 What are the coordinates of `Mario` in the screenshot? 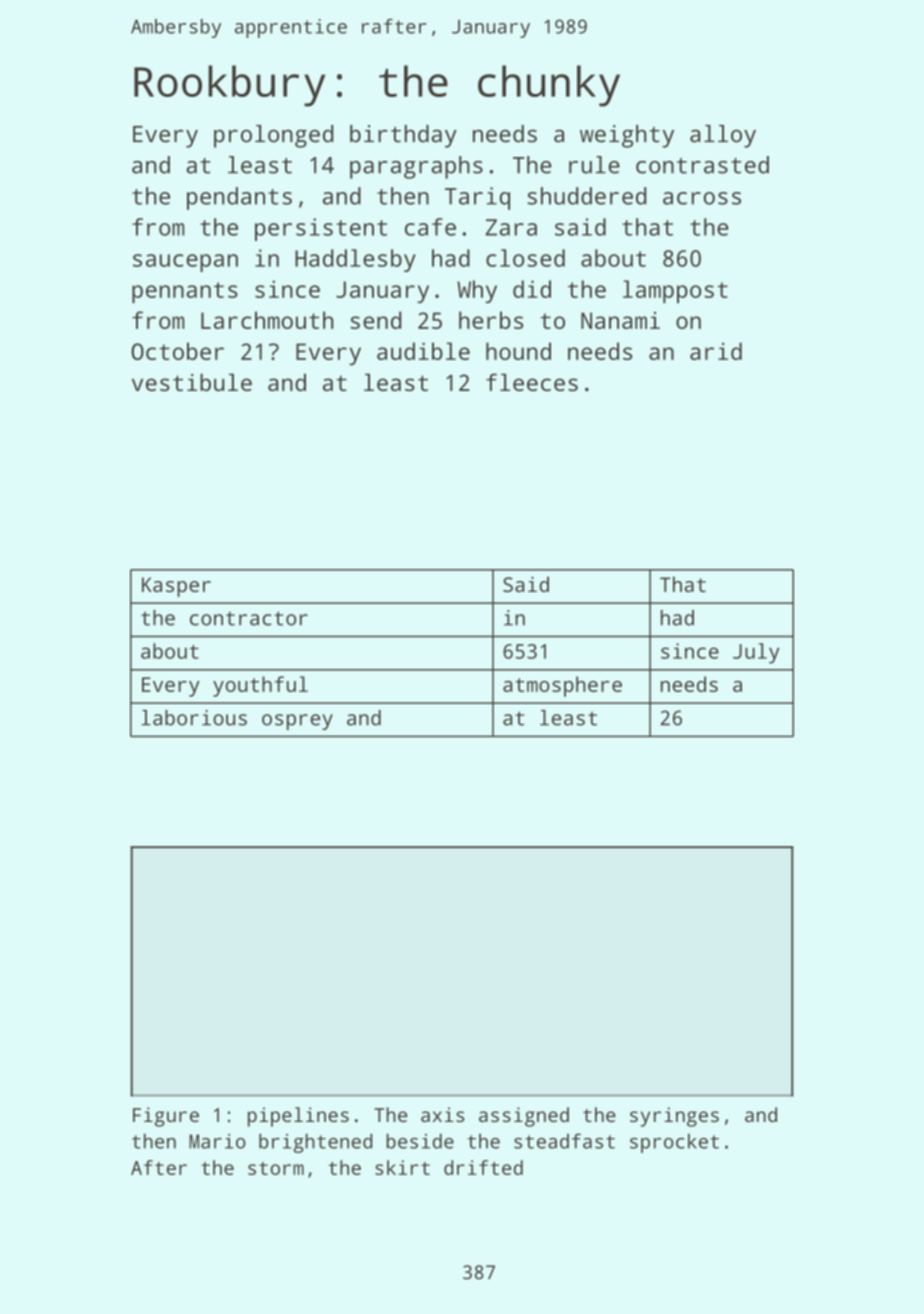 It's located at (217, 1141).
